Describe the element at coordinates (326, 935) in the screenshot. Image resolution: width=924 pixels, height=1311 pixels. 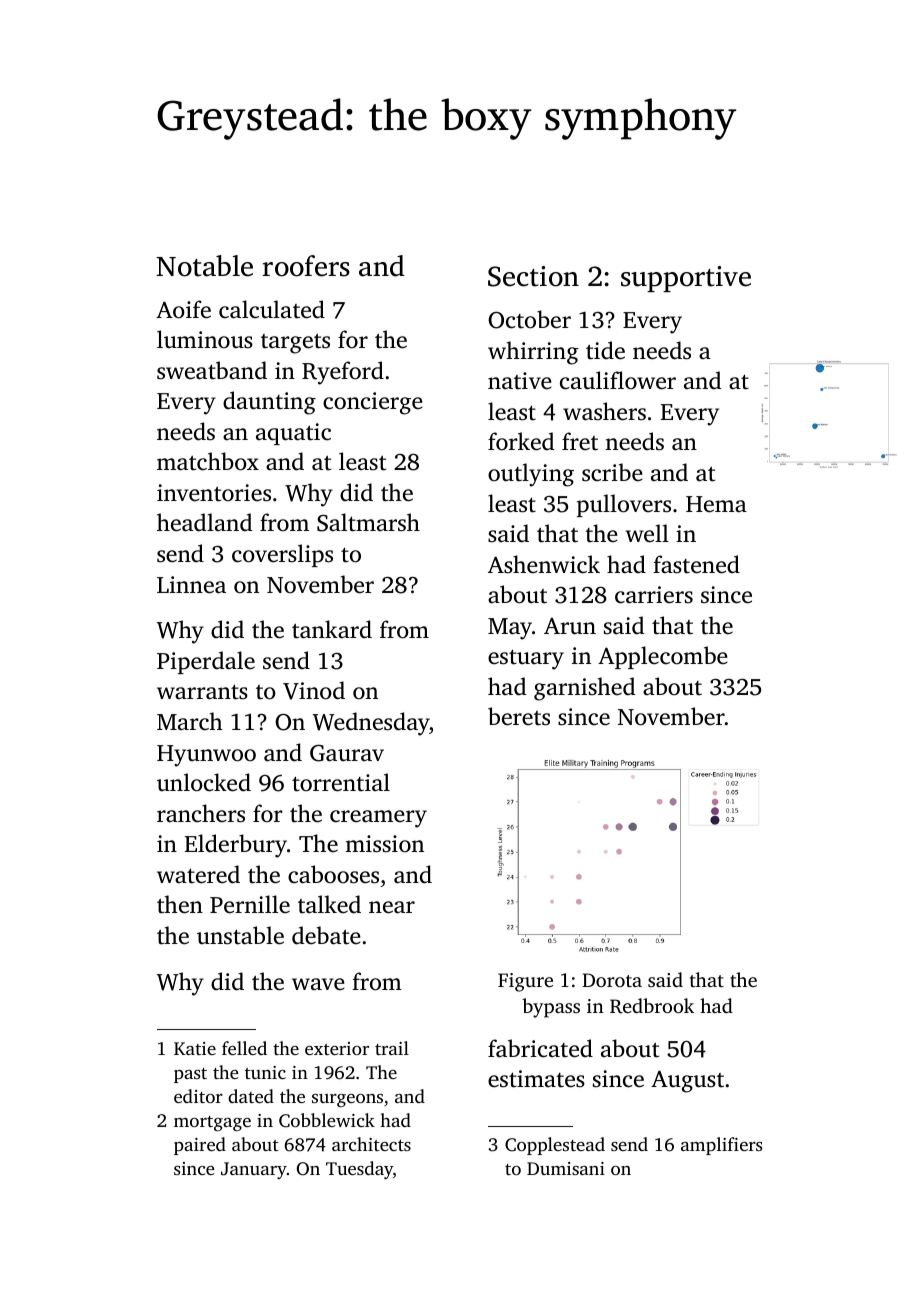
I see `debate` at that location.
